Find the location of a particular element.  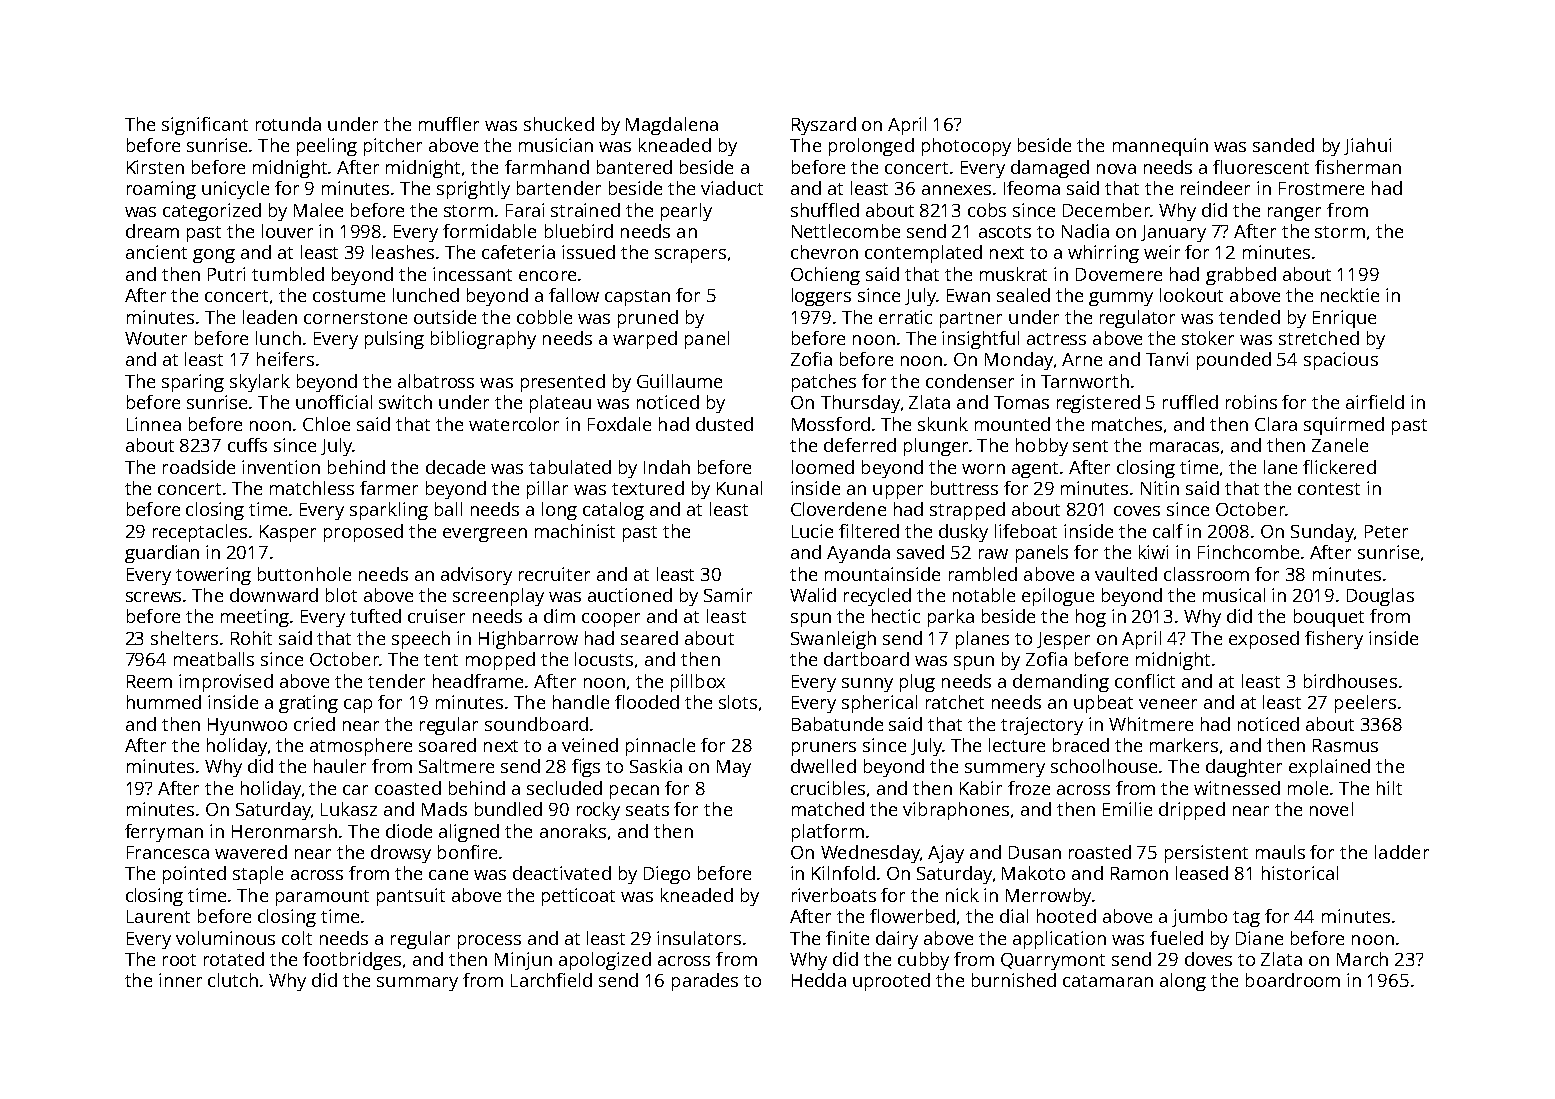

Hyunwoo is located at coordinates (247, 726).
